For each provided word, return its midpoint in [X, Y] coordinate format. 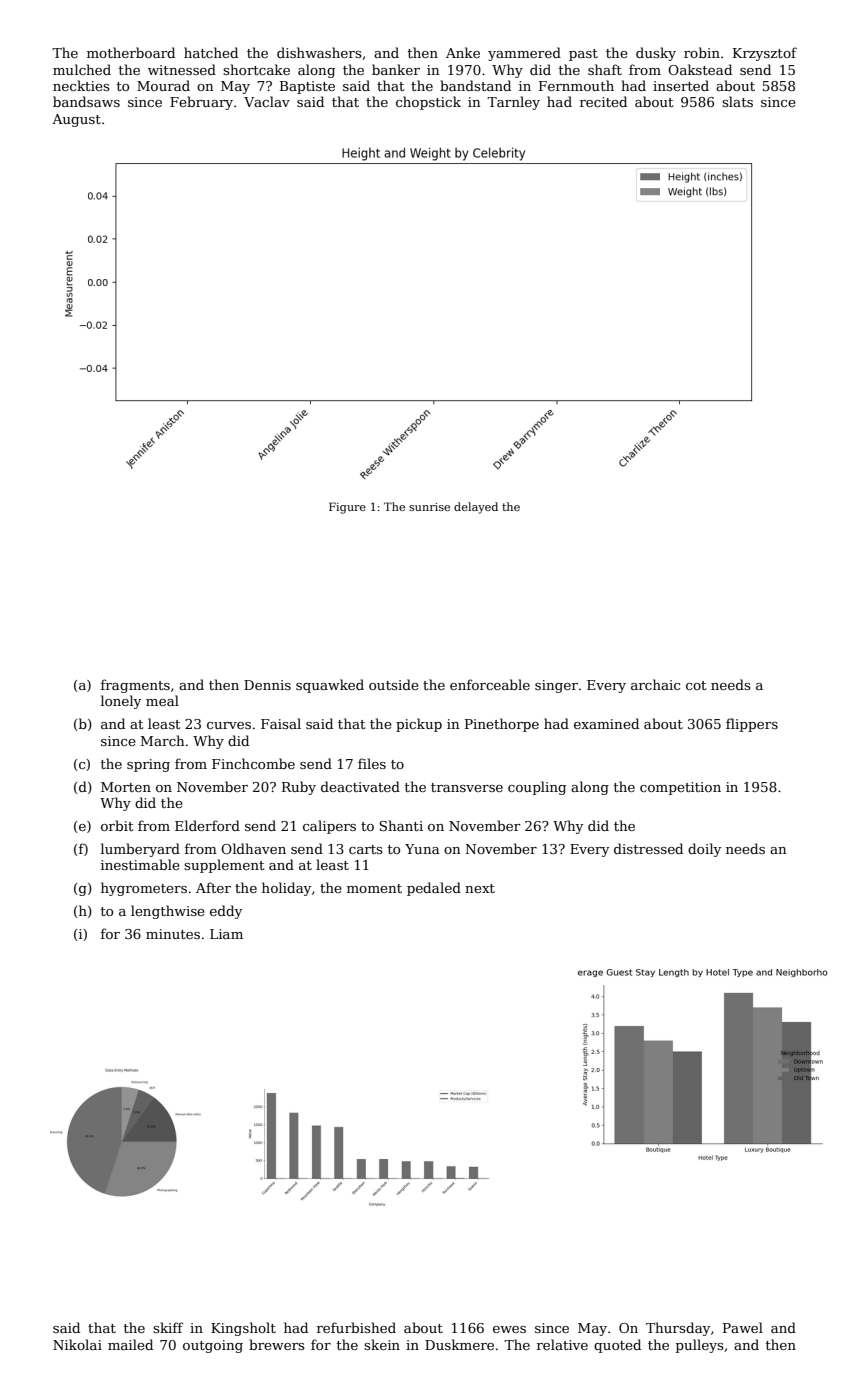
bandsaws [86, 101]
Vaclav [267, 101]
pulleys [700, 1346]
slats [737, 101]
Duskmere [459, 1344]
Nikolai [77, 1344]
